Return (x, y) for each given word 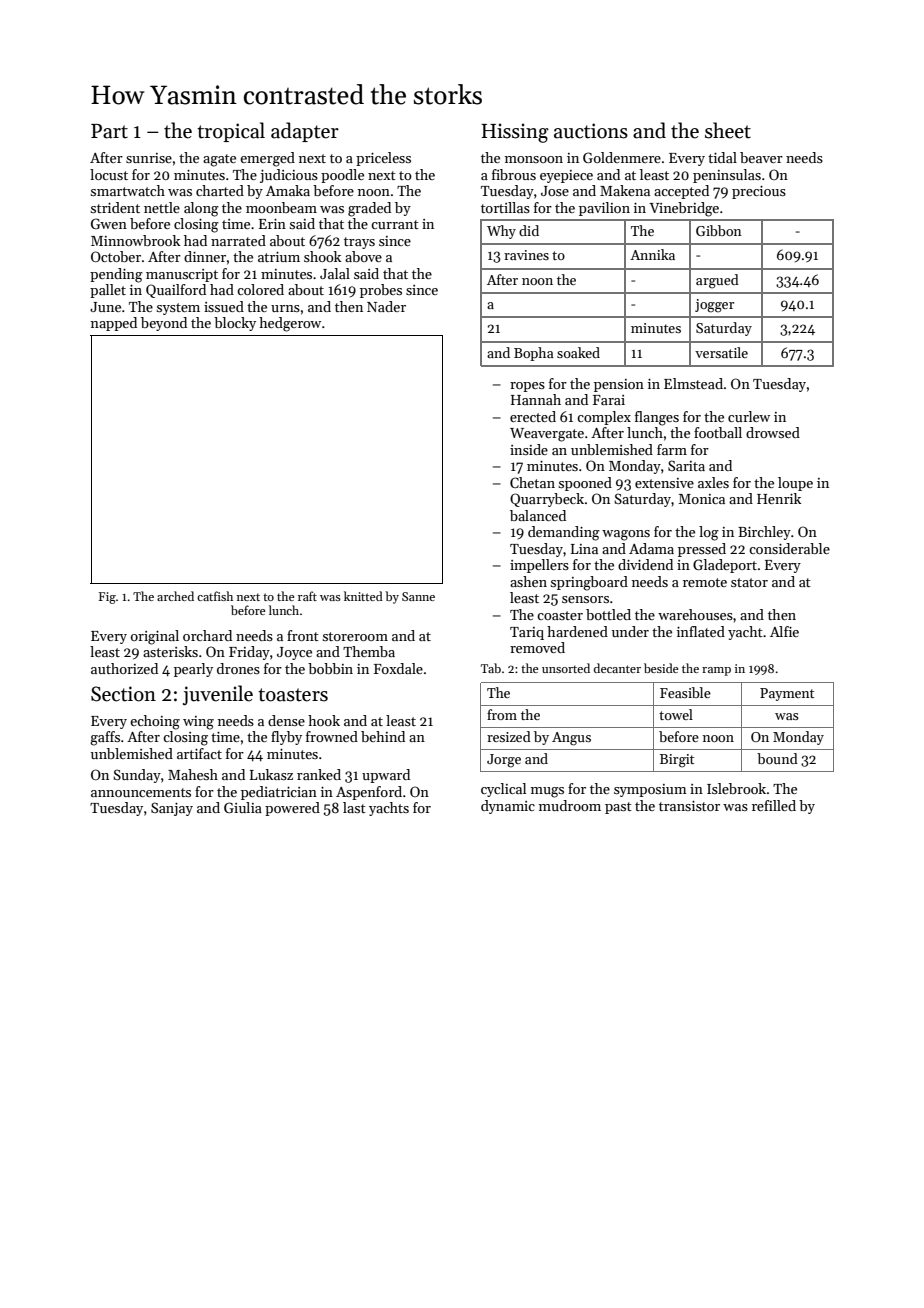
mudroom (570, 805)
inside (529, 449)
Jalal (335, 273)
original (155, 637)
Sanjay (172, 809)
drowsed (773, 432)
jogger (714, 306)
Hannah (536, 399)
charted (220, 190)
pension (619, 385)
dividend (645, 564)
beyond (164, 324)
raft (307, 596)
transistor (689, 806)
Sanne (418, 596)
